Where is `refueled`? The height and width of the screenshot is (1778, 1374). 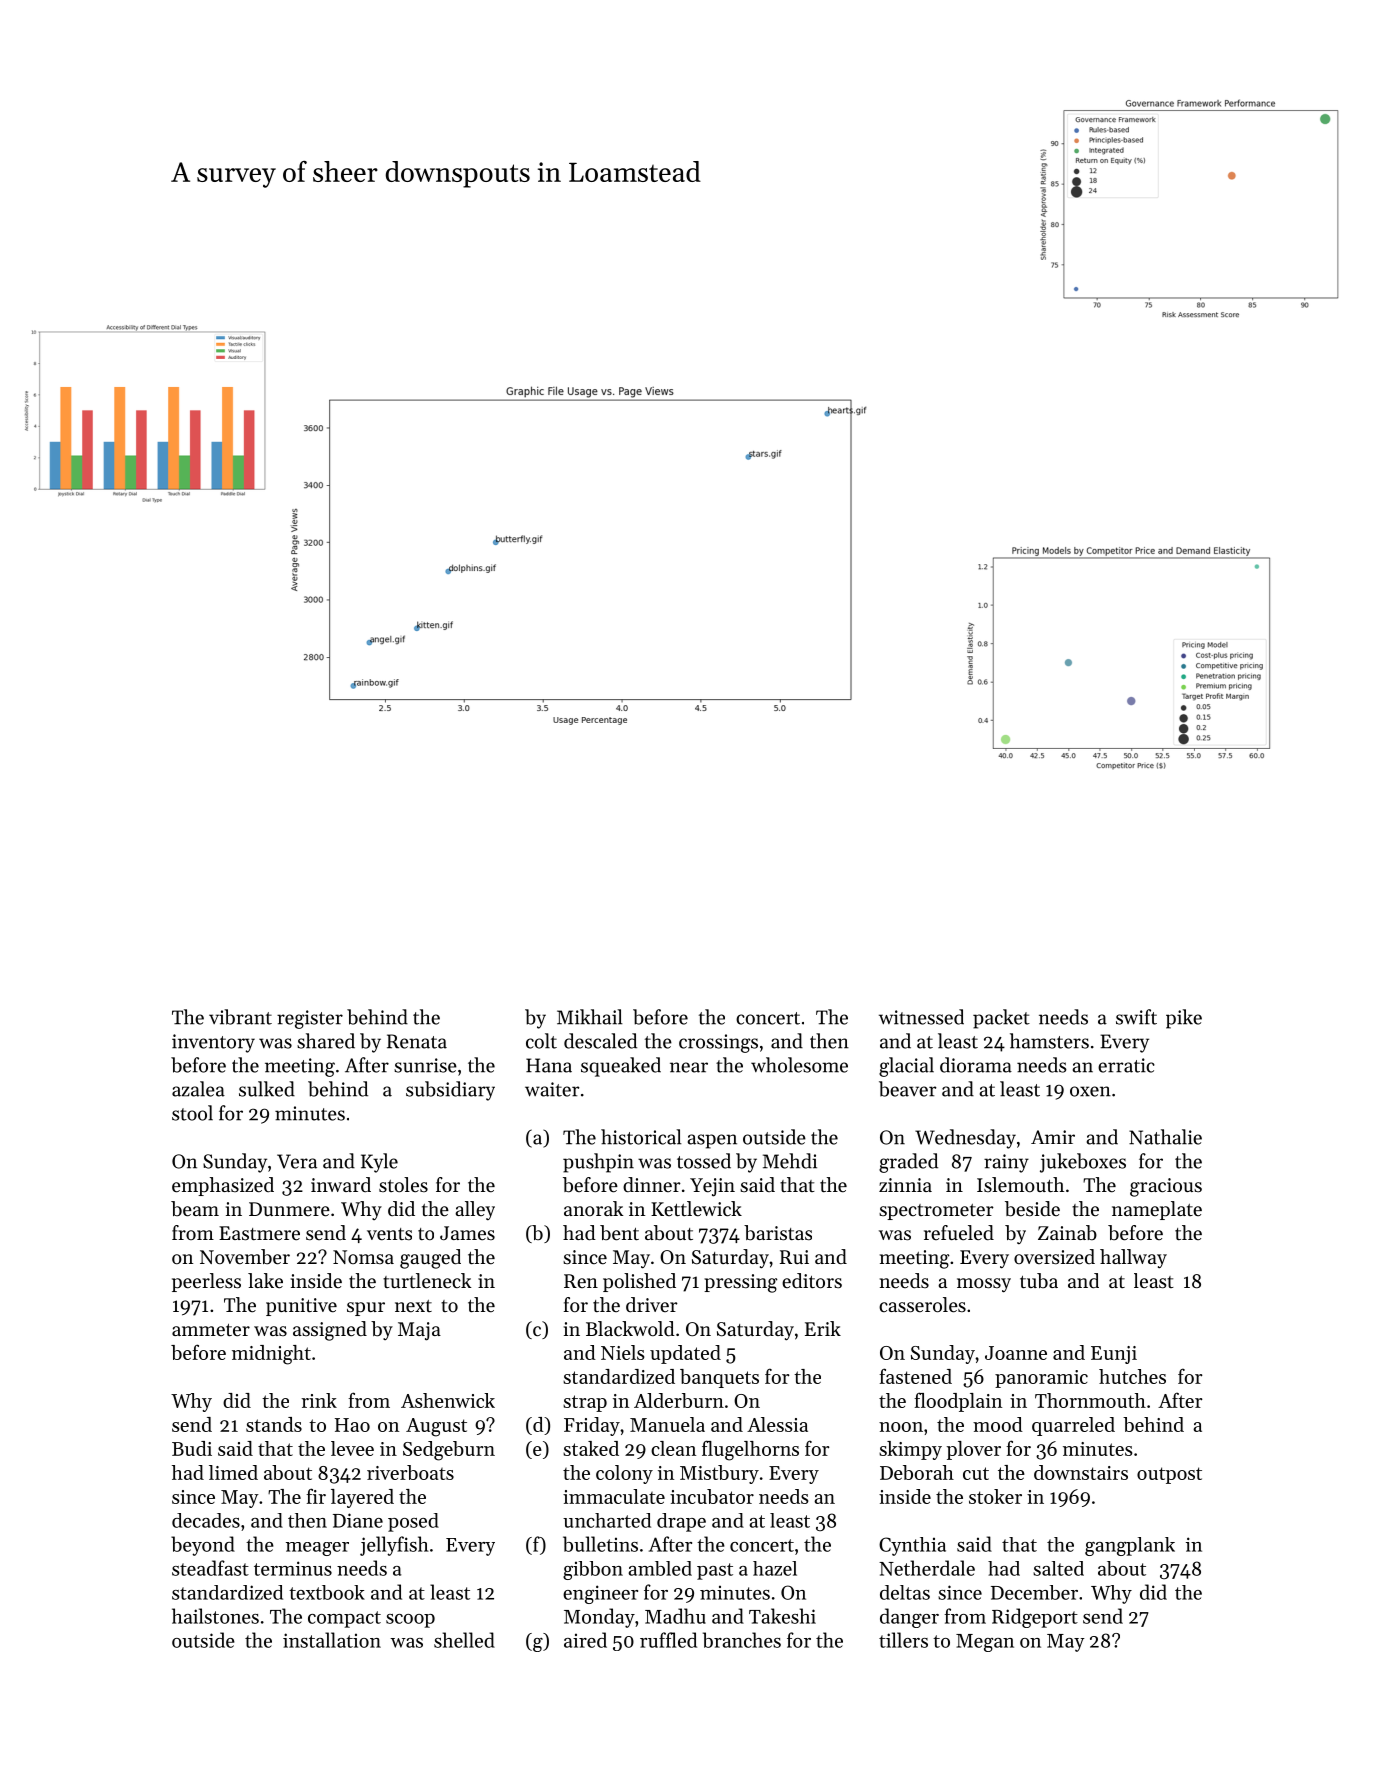
refueled is located at coordinates (959, 1233).
